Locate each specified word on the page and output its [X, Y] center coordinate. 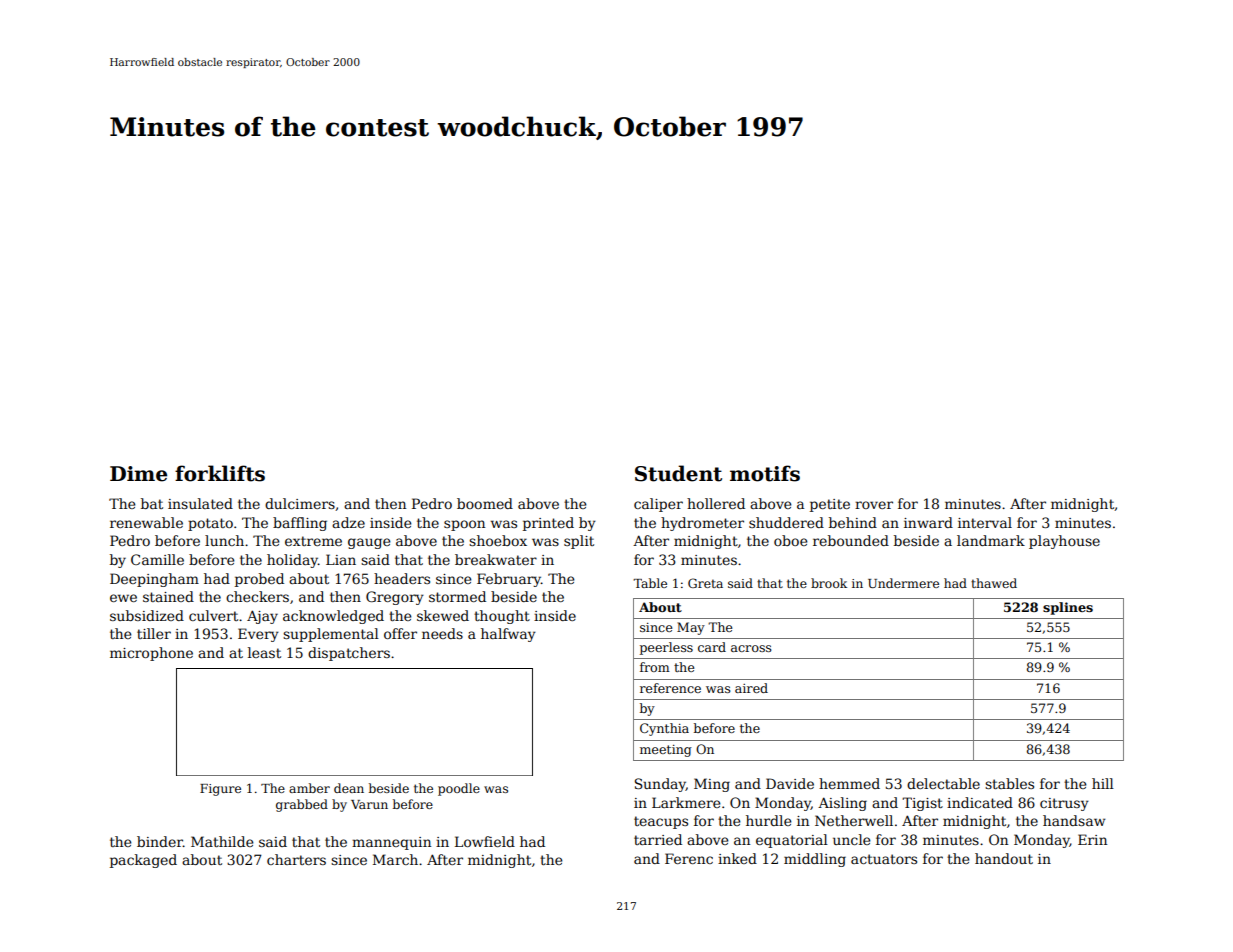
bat [152, 503]
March [395, 859]
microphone [151, 654]
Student [678, 473]
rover [874, 505]
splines [1068, 608]
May [691, 628]
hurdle [768, 820]
